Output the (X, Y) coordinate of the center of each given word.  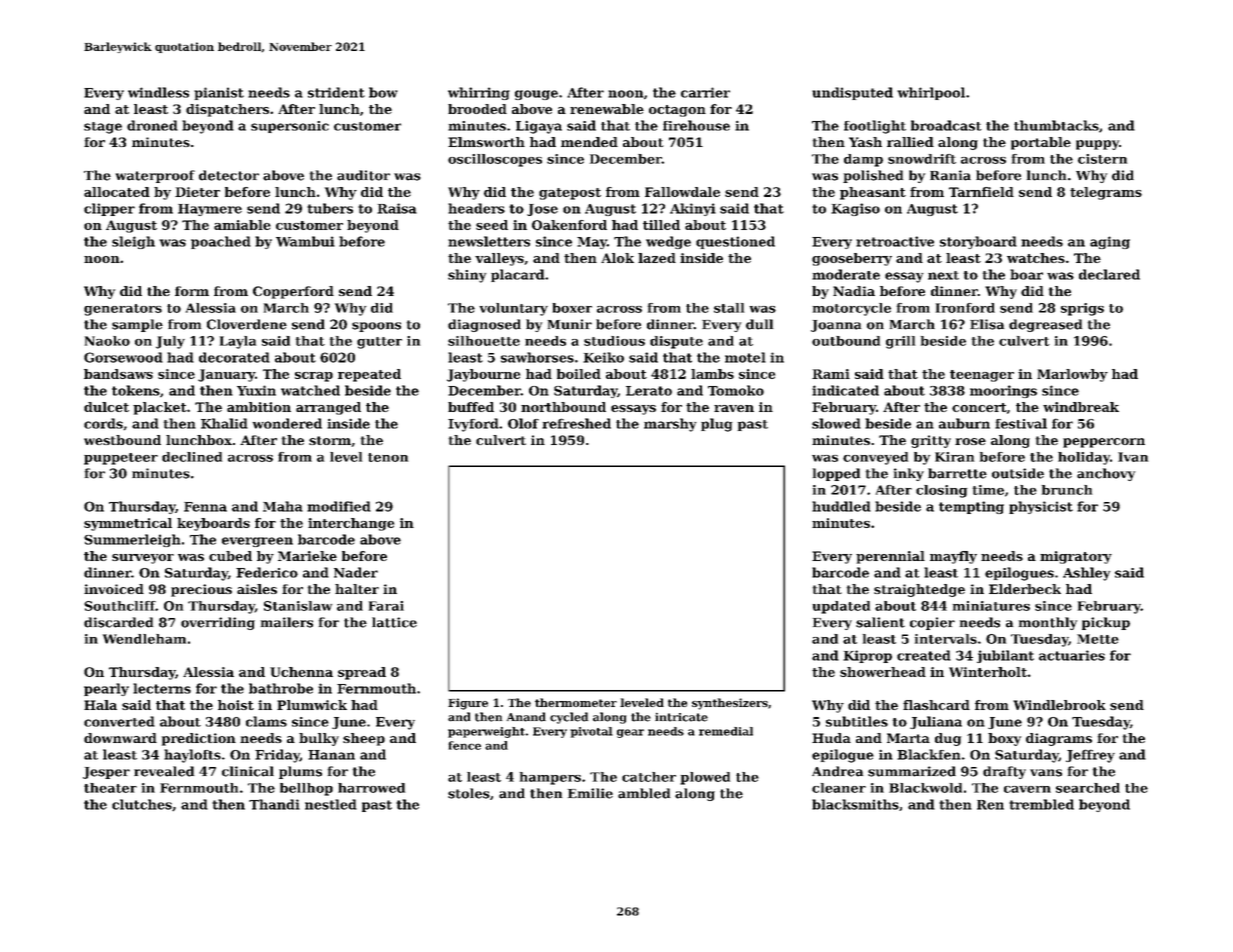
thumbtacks (1056, 125)
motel (745, 357)
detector (229, 175)
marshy (670, 425)
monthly (1048, 623)
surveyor (143, 559)
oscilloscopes (495, 160)
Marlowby (1072, 375)
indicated (845, 390)
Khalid (224, 423)
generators (123, 310)
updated (841, 607)
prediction (199, 739)
